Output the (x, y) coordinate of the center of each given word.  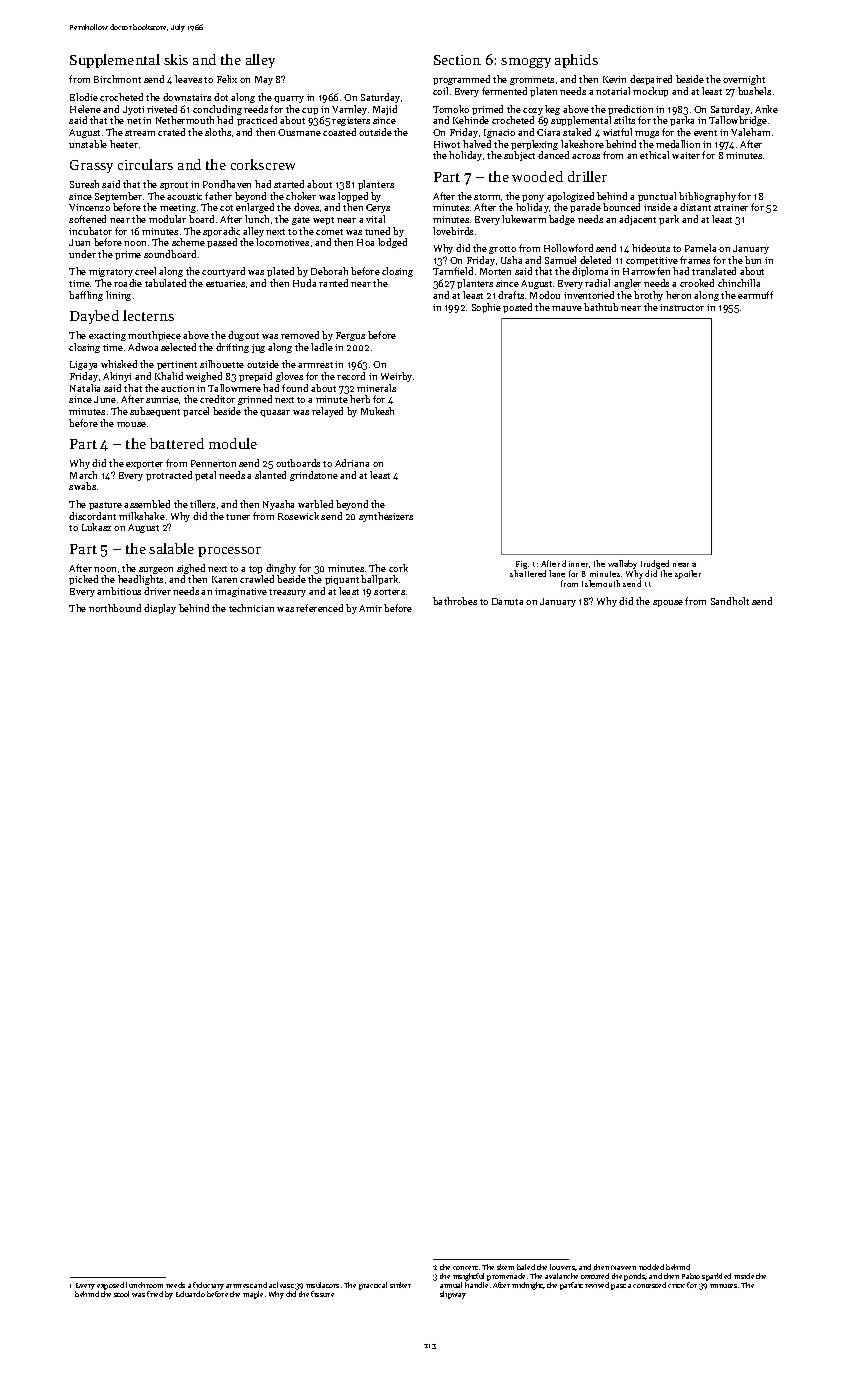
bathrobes (455, 601)
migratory (111, 272)
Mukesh (377, 411)
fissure (322, 1294)
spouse (668, 603)
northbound (115, 608)
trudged (655, 564)
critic (676, 1286)
